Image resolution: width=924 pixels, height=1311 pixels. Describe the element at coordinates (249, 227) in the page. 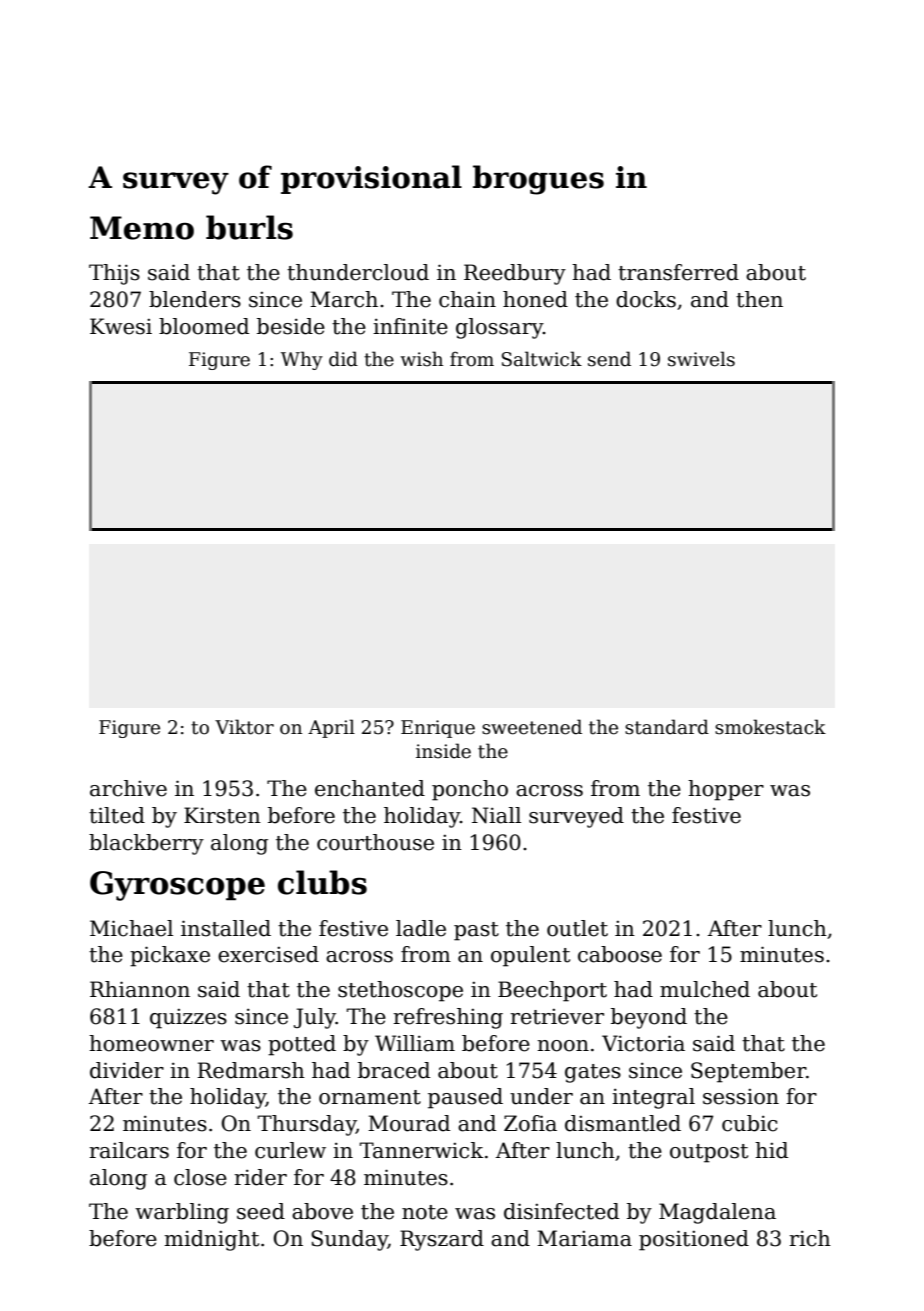

I see `burls` at that location.
